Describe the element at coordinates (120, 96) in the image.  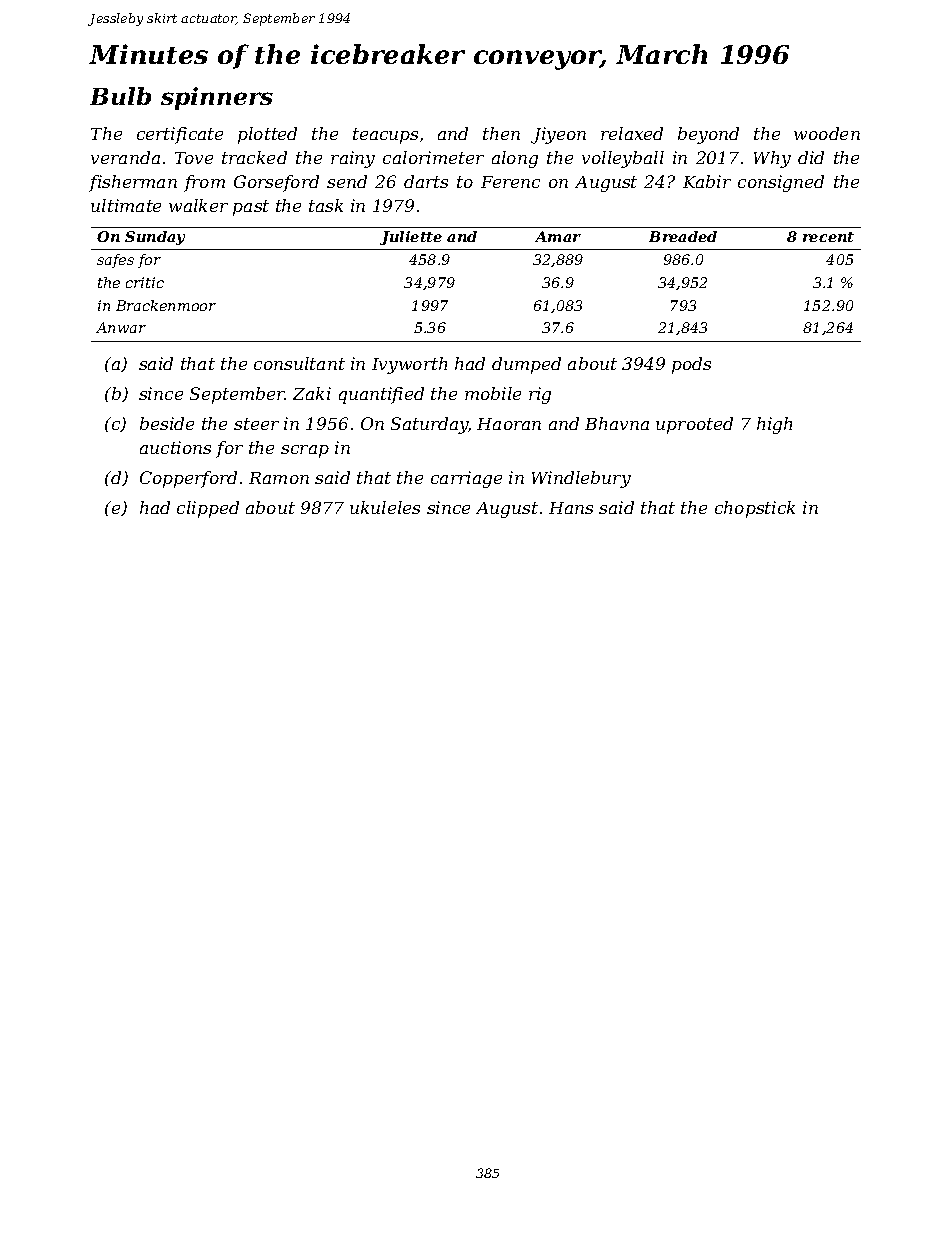
I see `Bulb` at that location.
